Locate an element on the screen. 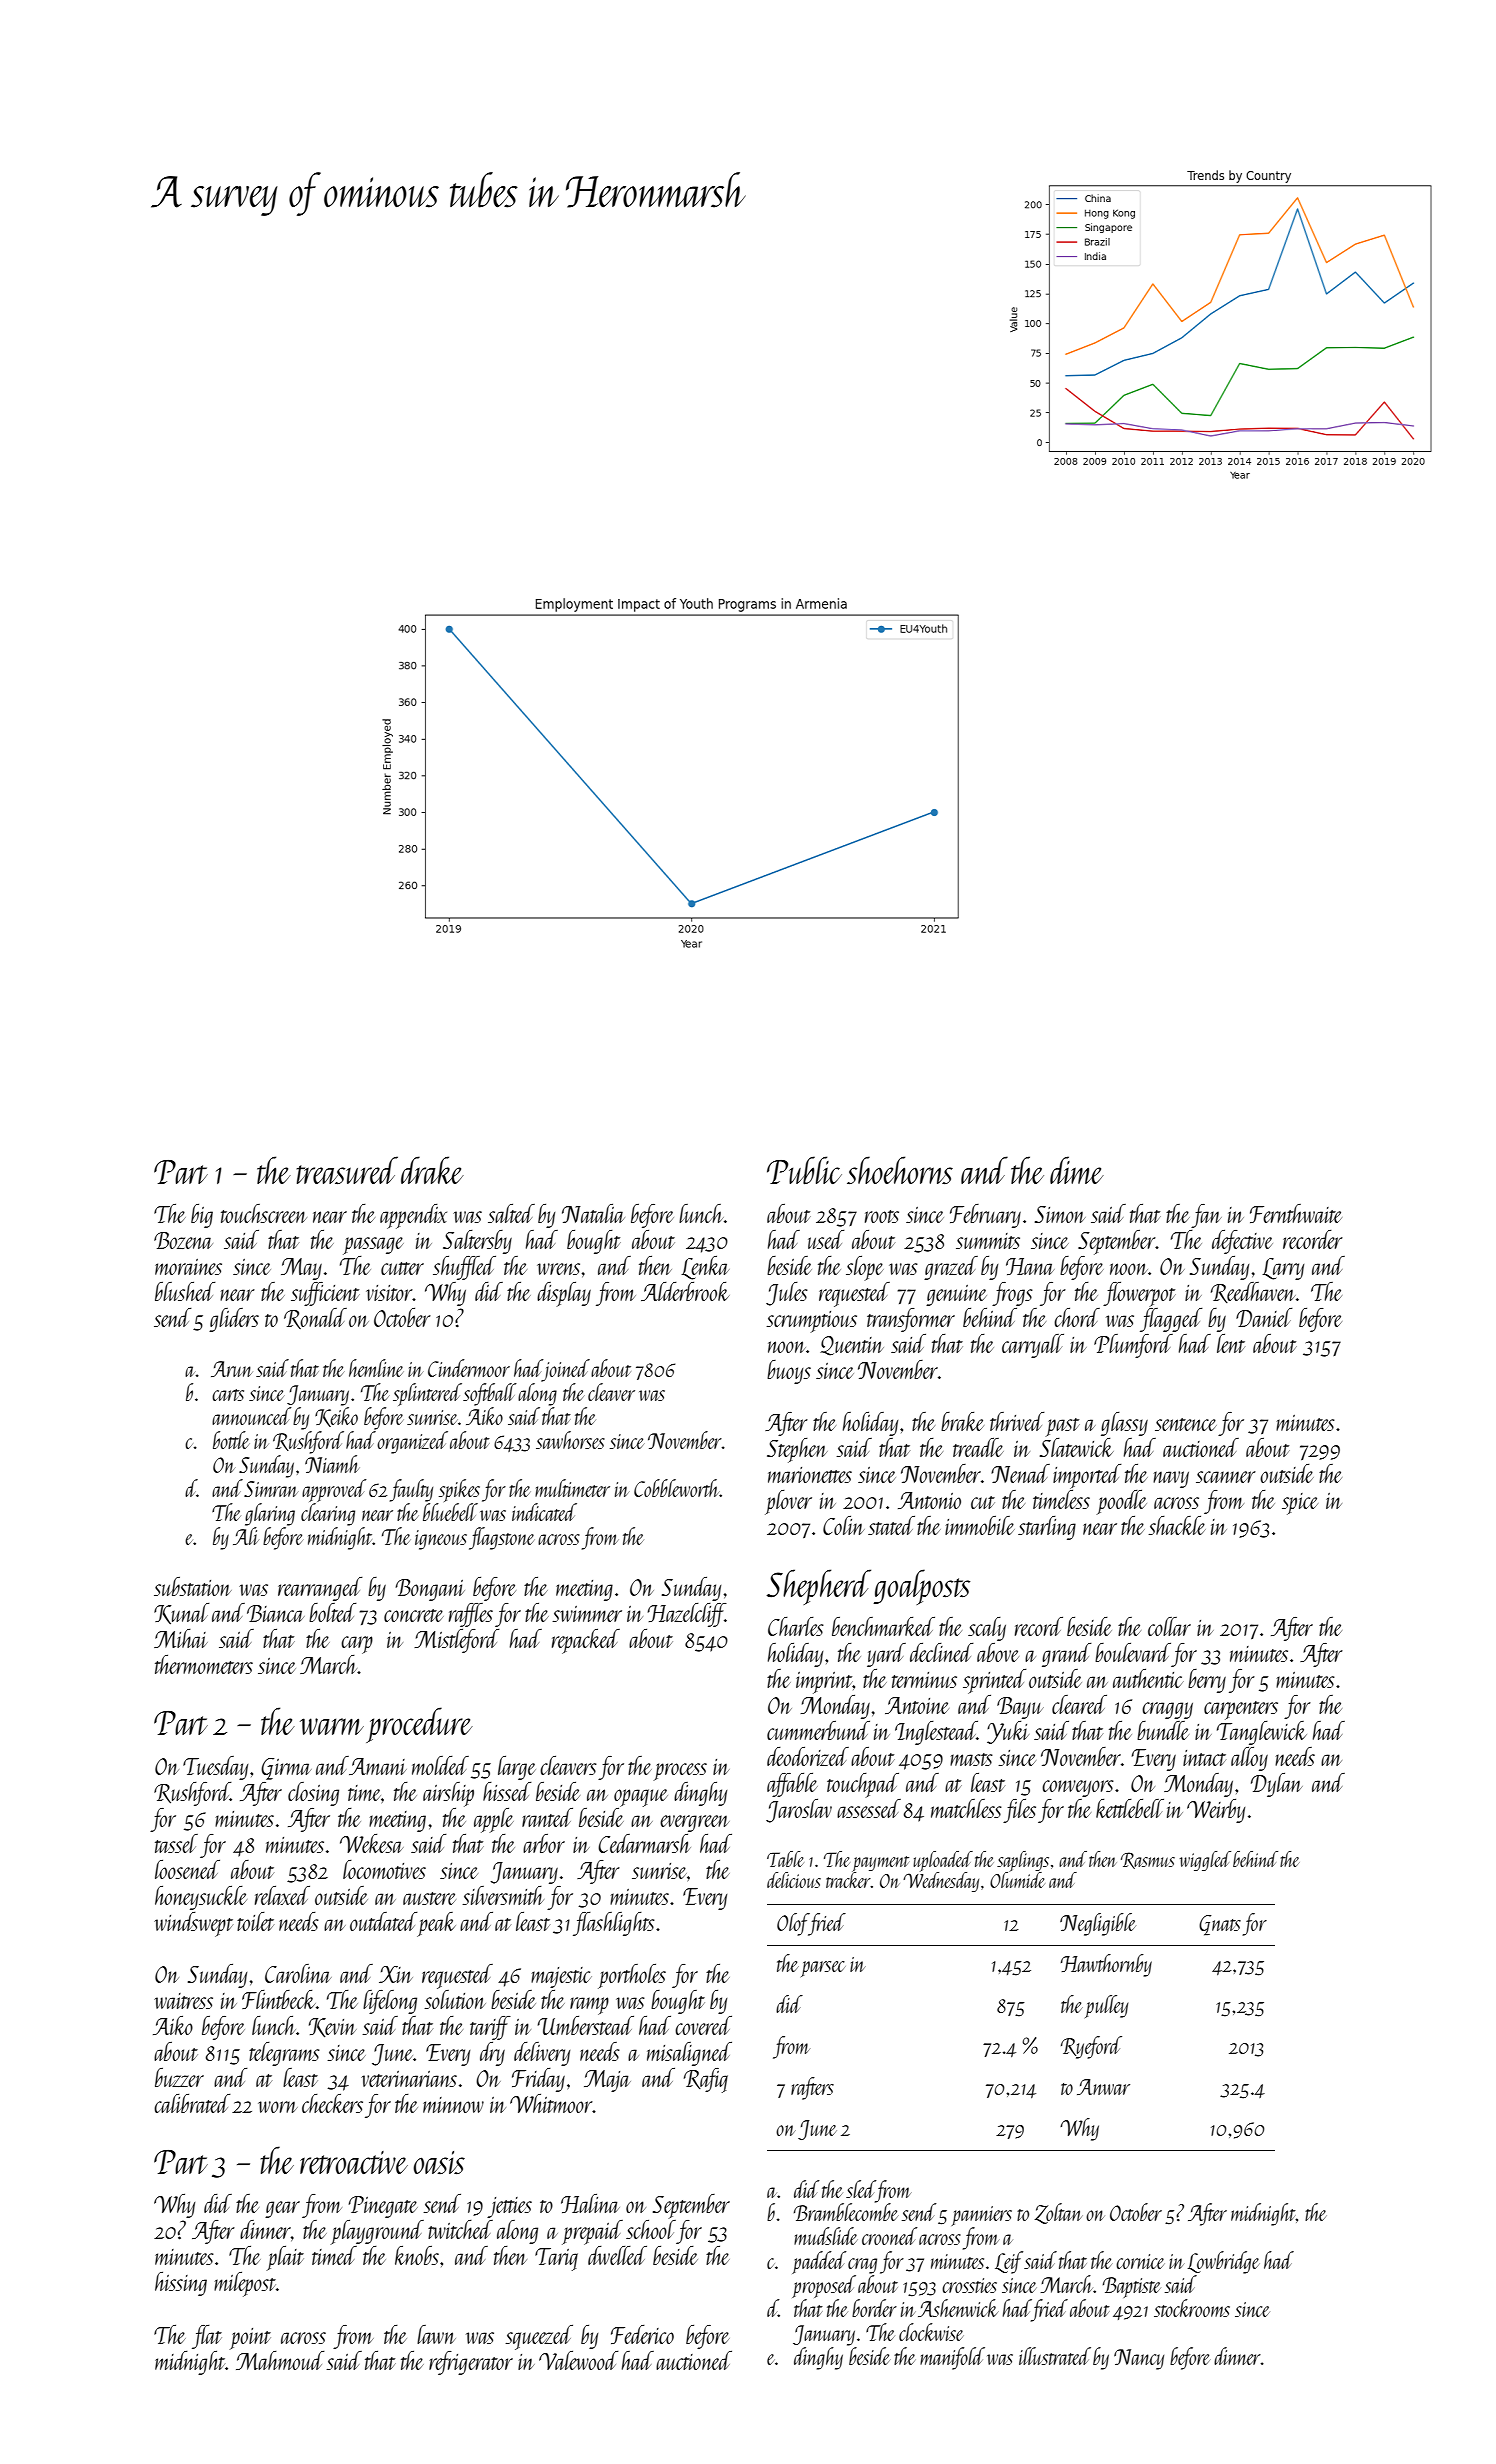  pulley is located at coordinates (1106, 2006).
